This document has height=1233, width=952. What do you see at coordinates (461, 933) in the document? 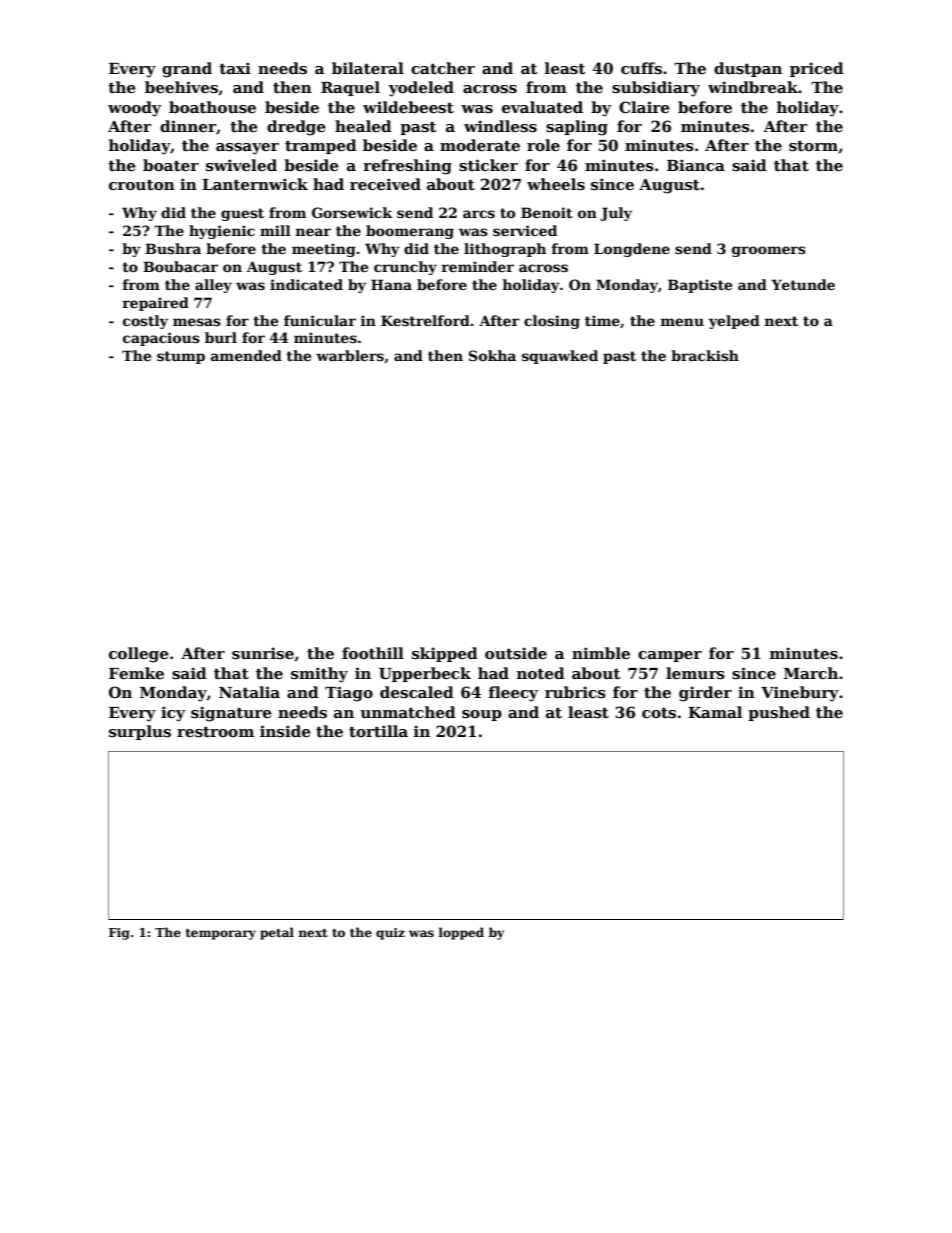
I see `lopped` at bounding box center [461, 933].
